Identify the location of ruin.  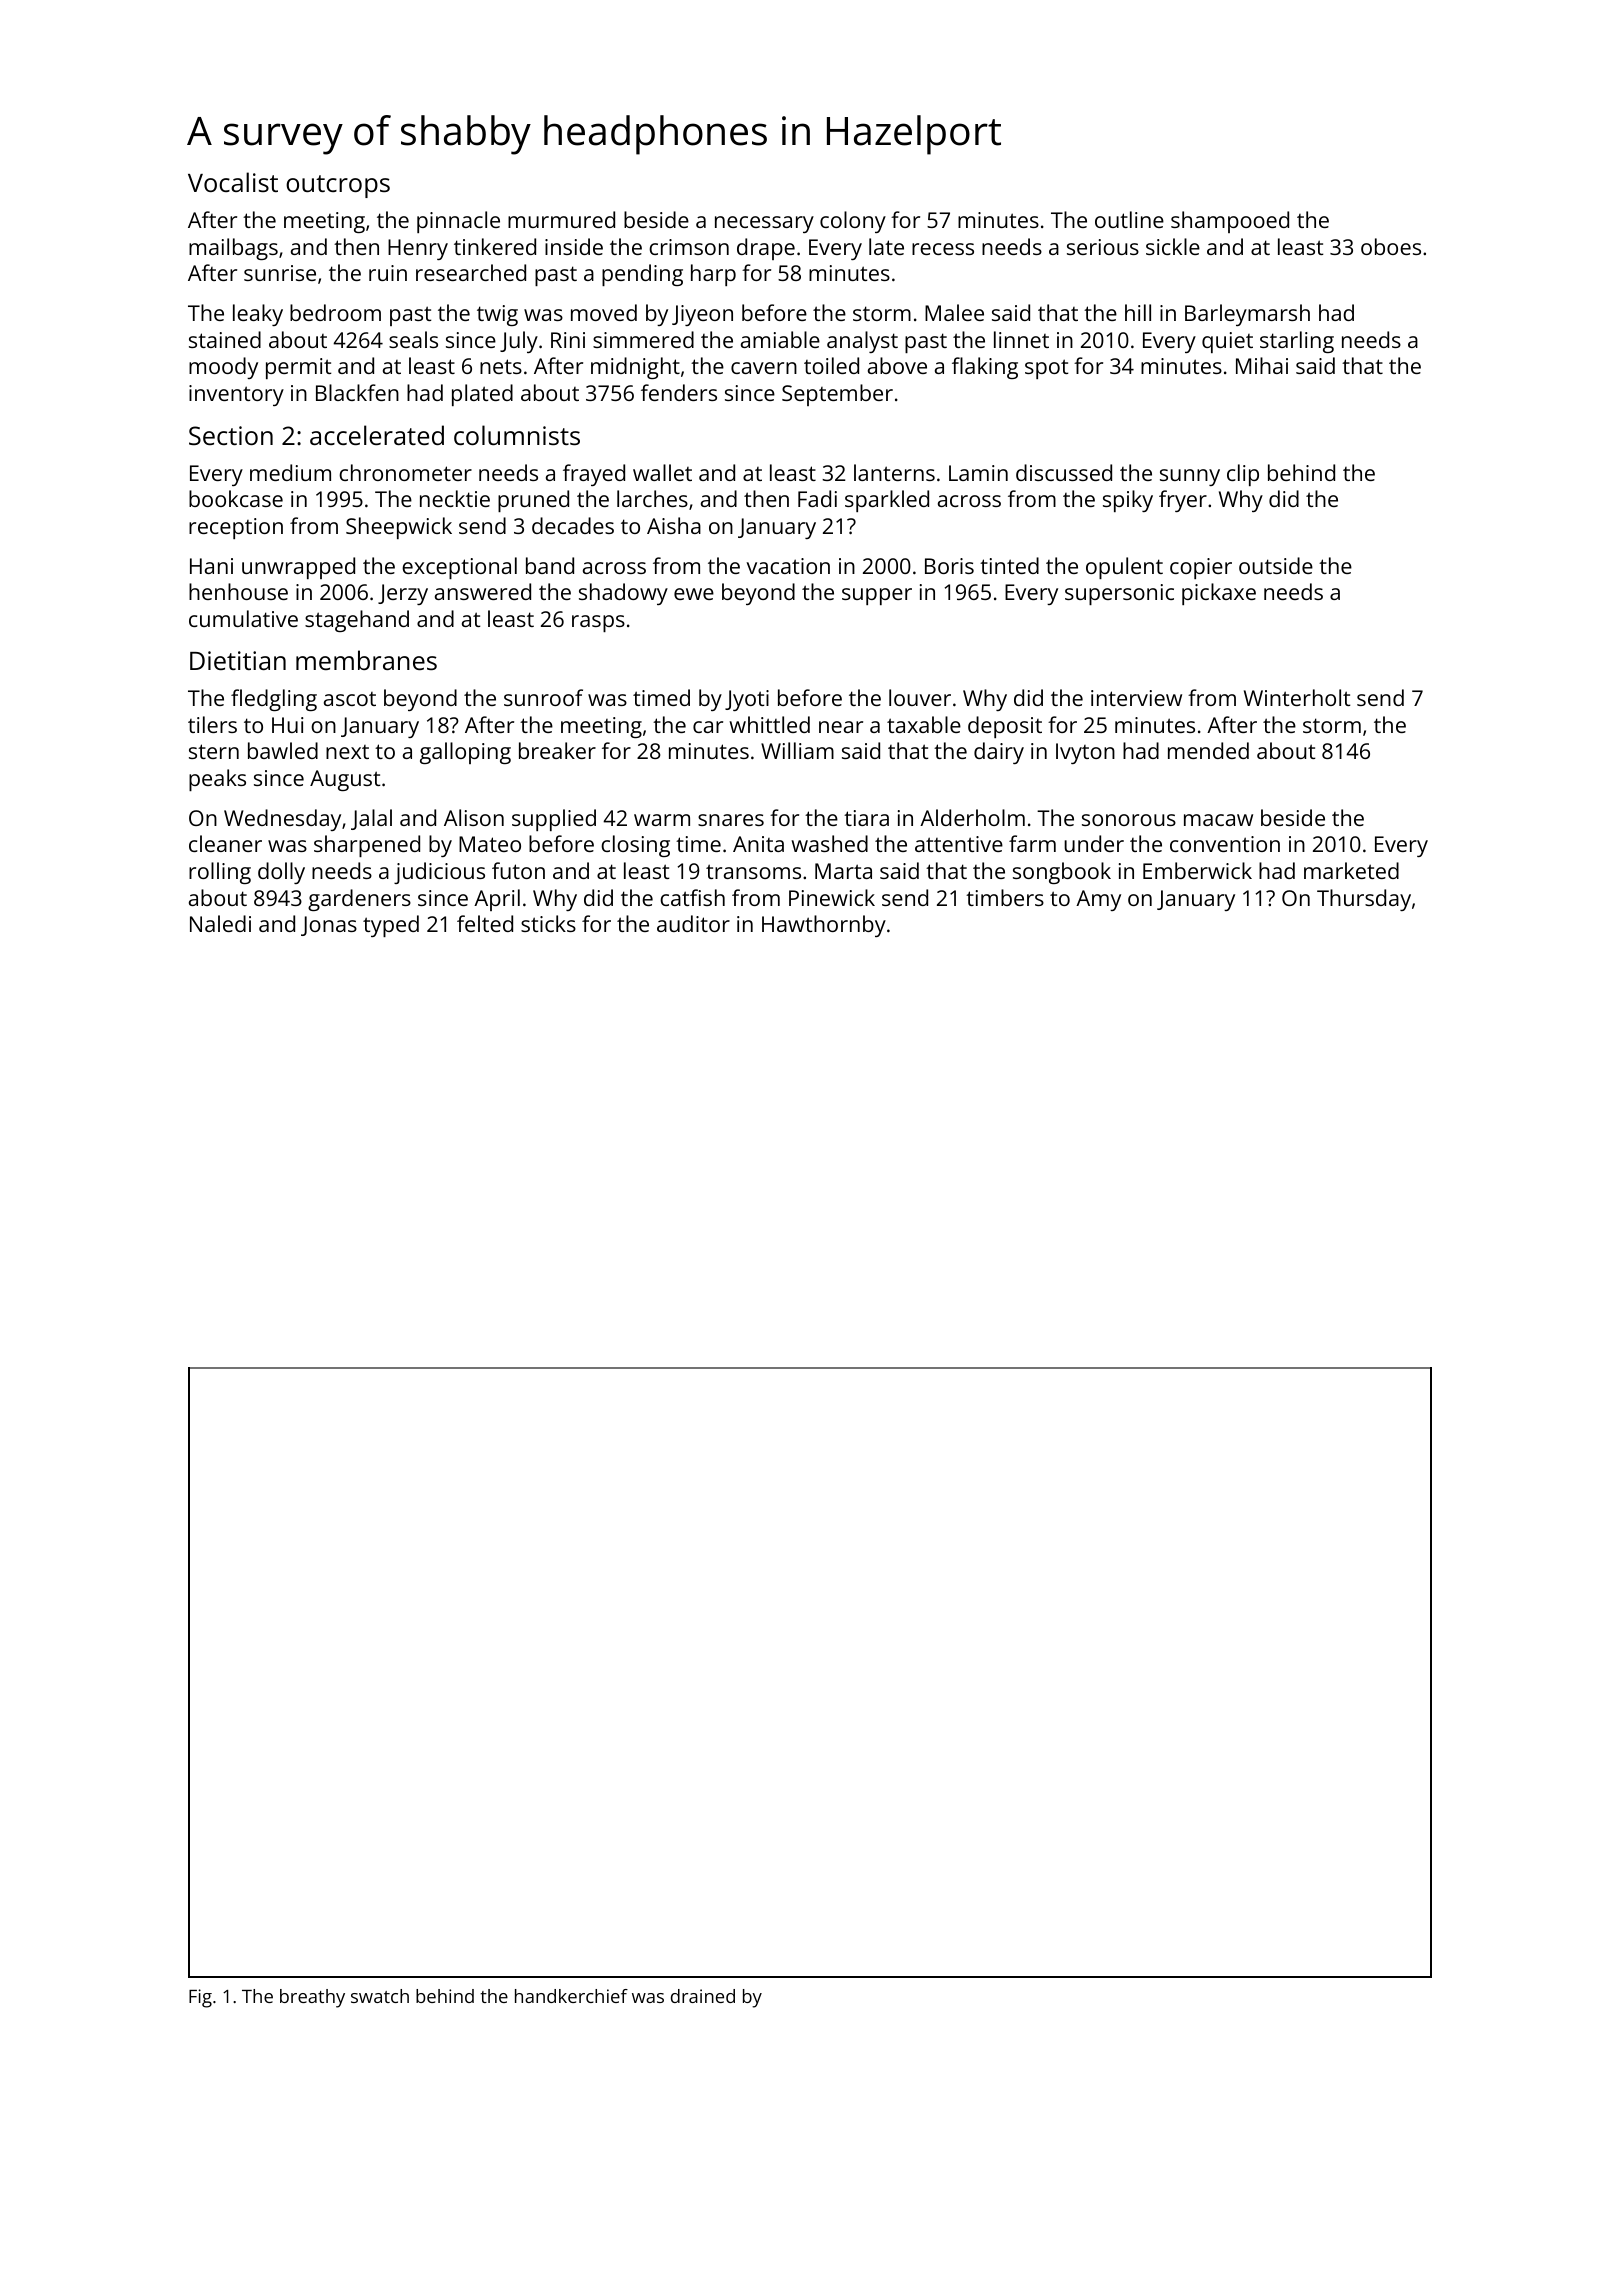
(388, 273).
